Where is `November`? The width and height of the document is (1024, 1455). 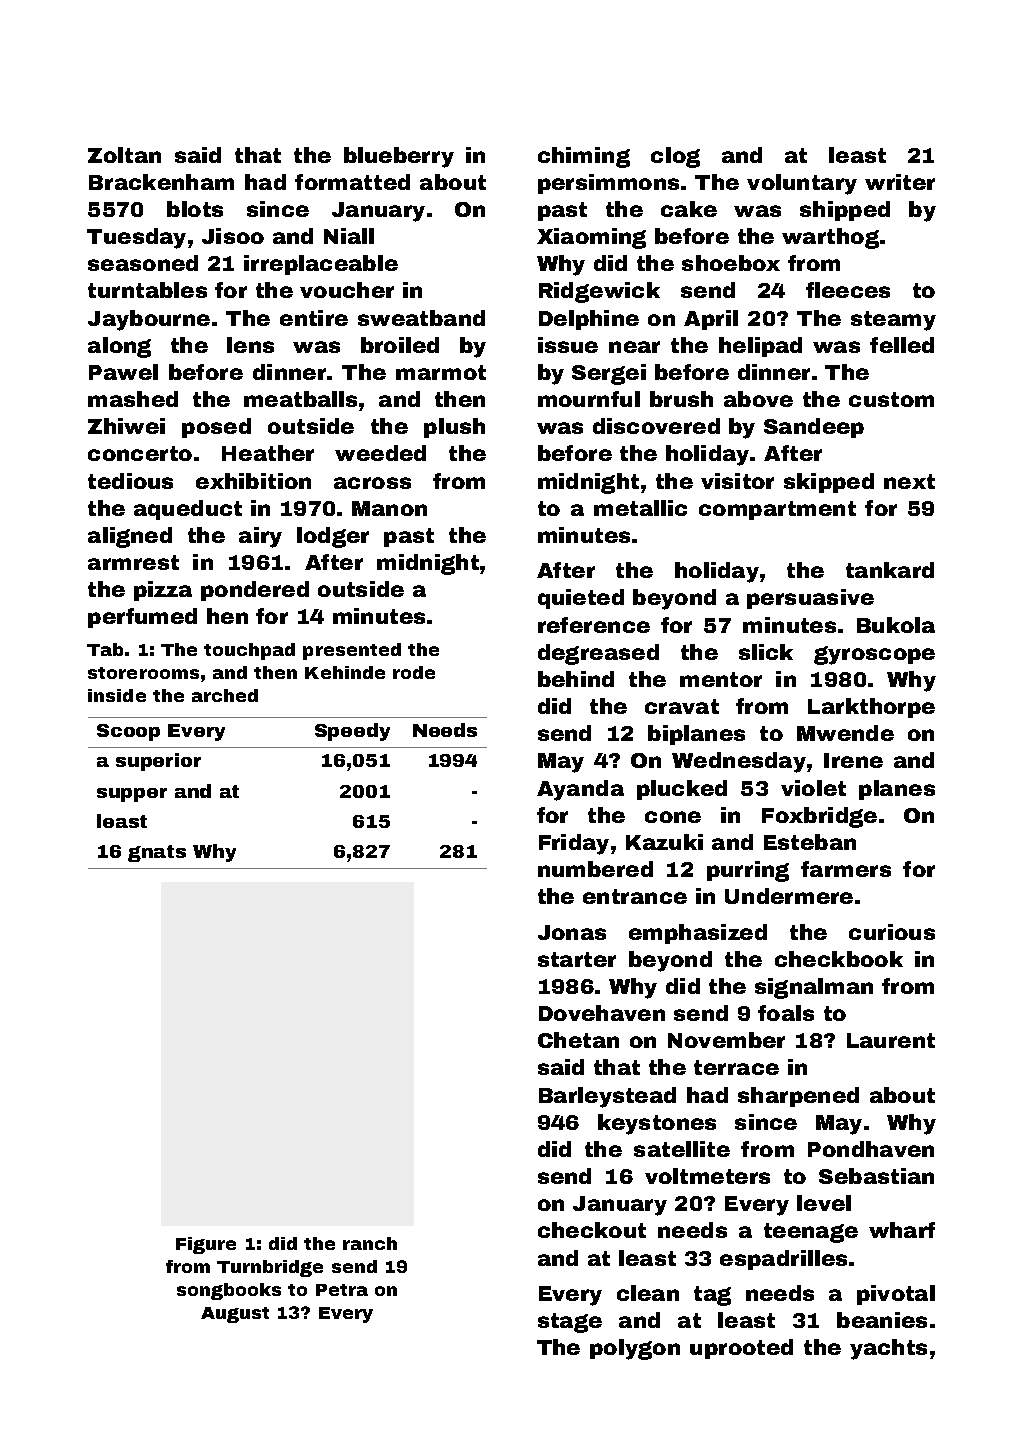
November is located at coordinates (726, 1040).
